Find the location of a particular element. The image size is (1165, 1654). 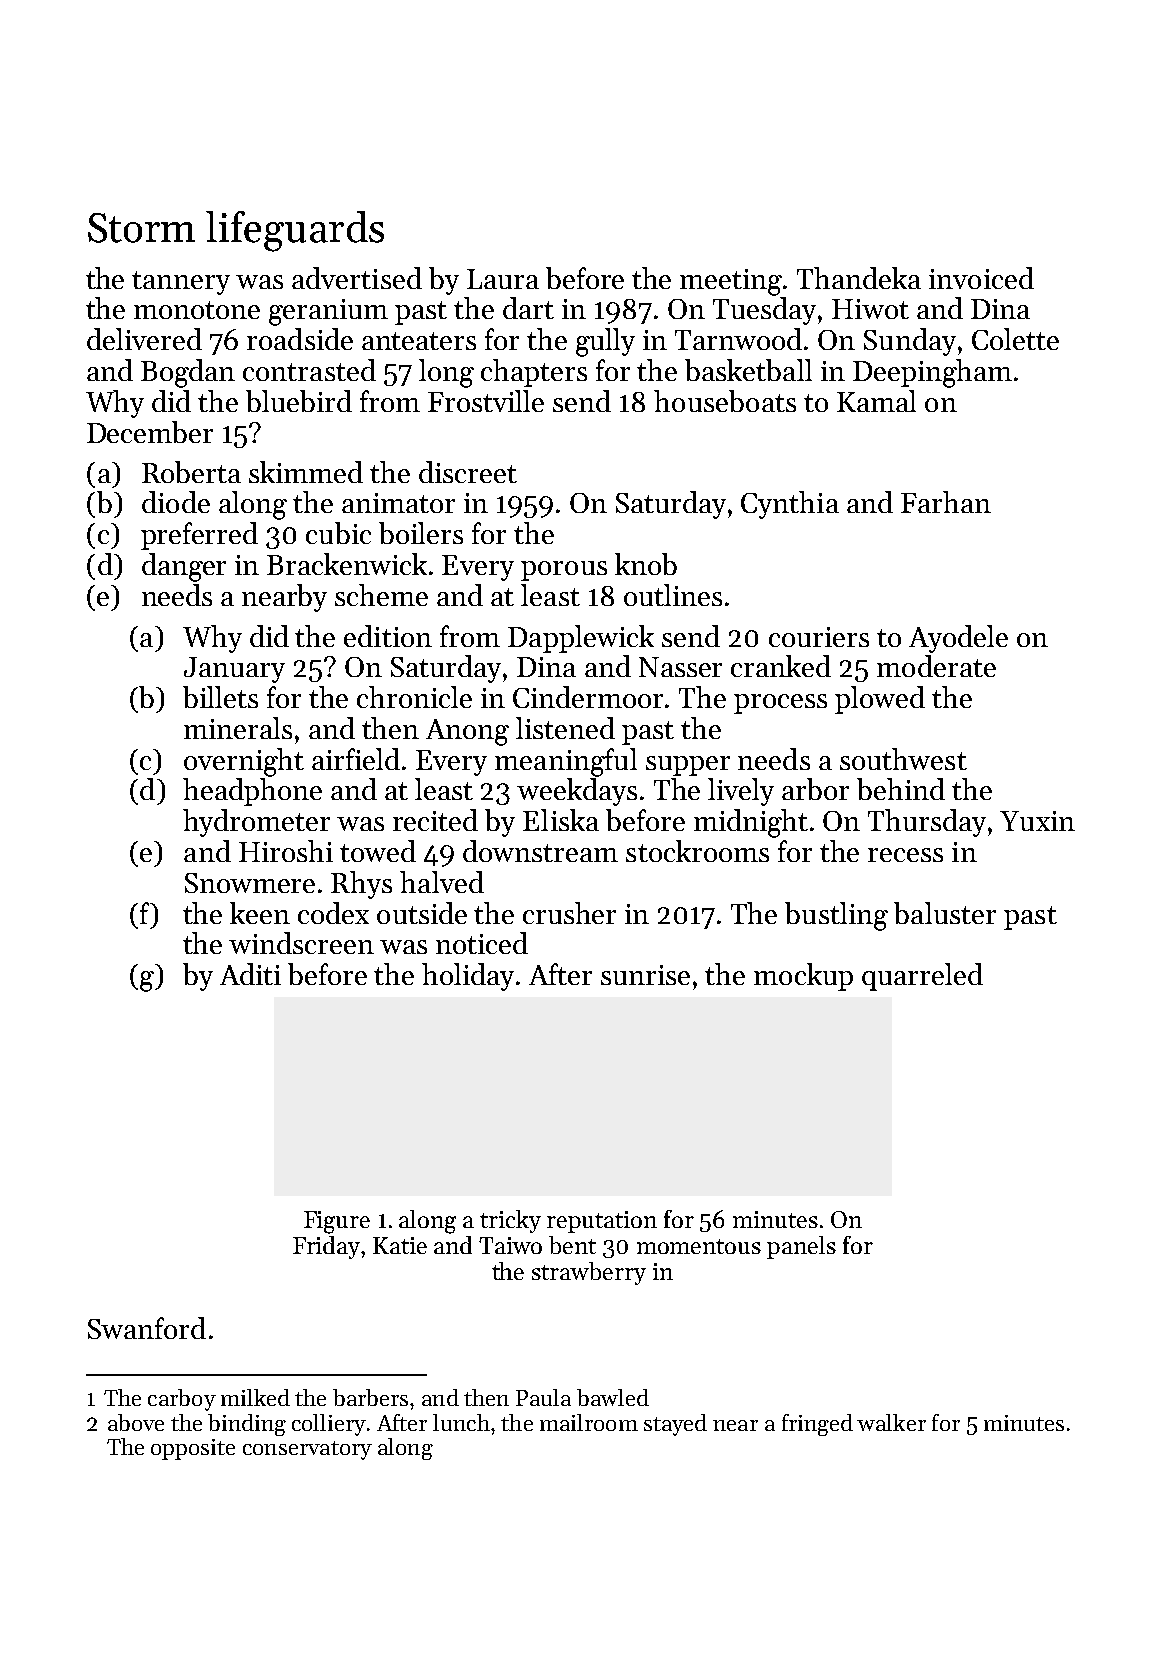

walker is located at coordinates (891, 1422).
